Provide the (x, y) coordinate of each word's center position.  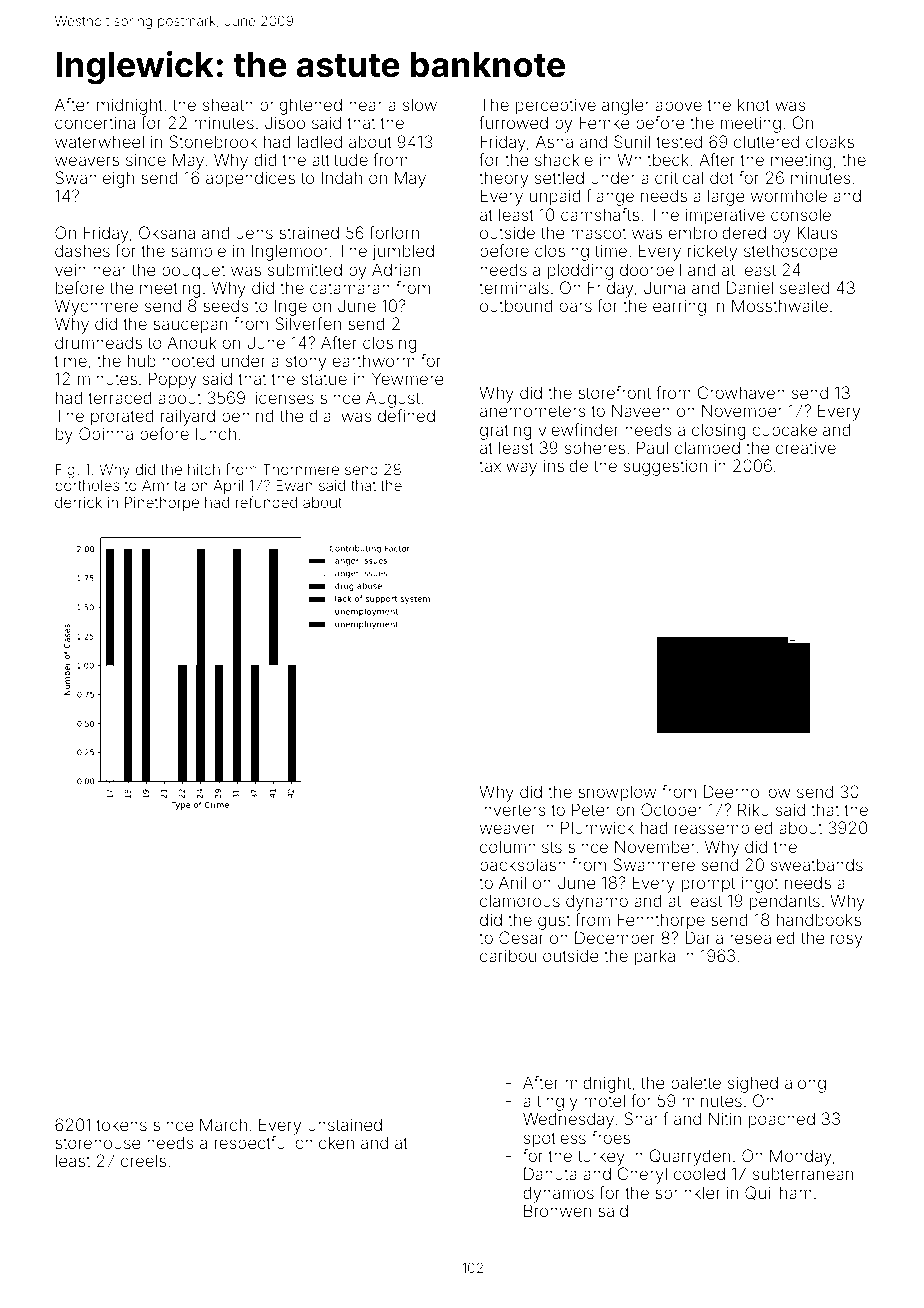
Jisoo (285, 122)
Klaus (817, 232)
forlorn (394, 232)
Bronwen (557, 1210)
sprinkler (688, 1194)
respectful (252, 1144)
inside (566, 465)
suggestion (665, 467)
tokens (122, 1125)
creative (806, 447)
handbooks (819, 919)
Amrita (164, 485)
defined (406, 415)
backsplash (523, 866)
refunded (266, 502)
